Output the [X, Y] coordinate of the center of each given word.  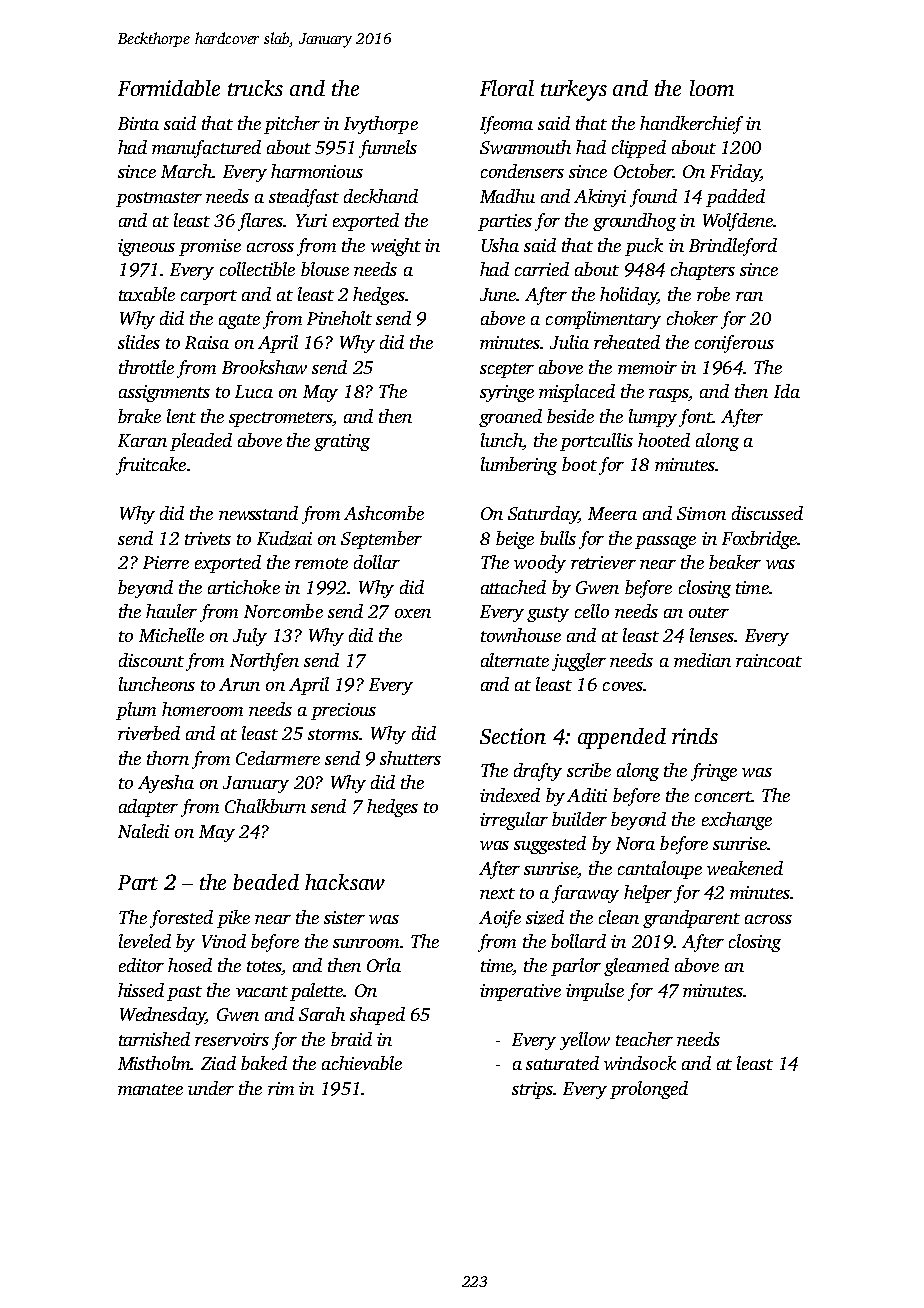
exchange [737, 821]
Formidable [169, 88]
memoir [647, 367]
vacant [262, 991]
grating [342, 442]
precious [343, 711]
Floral [507, 88]
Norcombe [283, 611]
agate [239, 321]
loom [712, 88]
